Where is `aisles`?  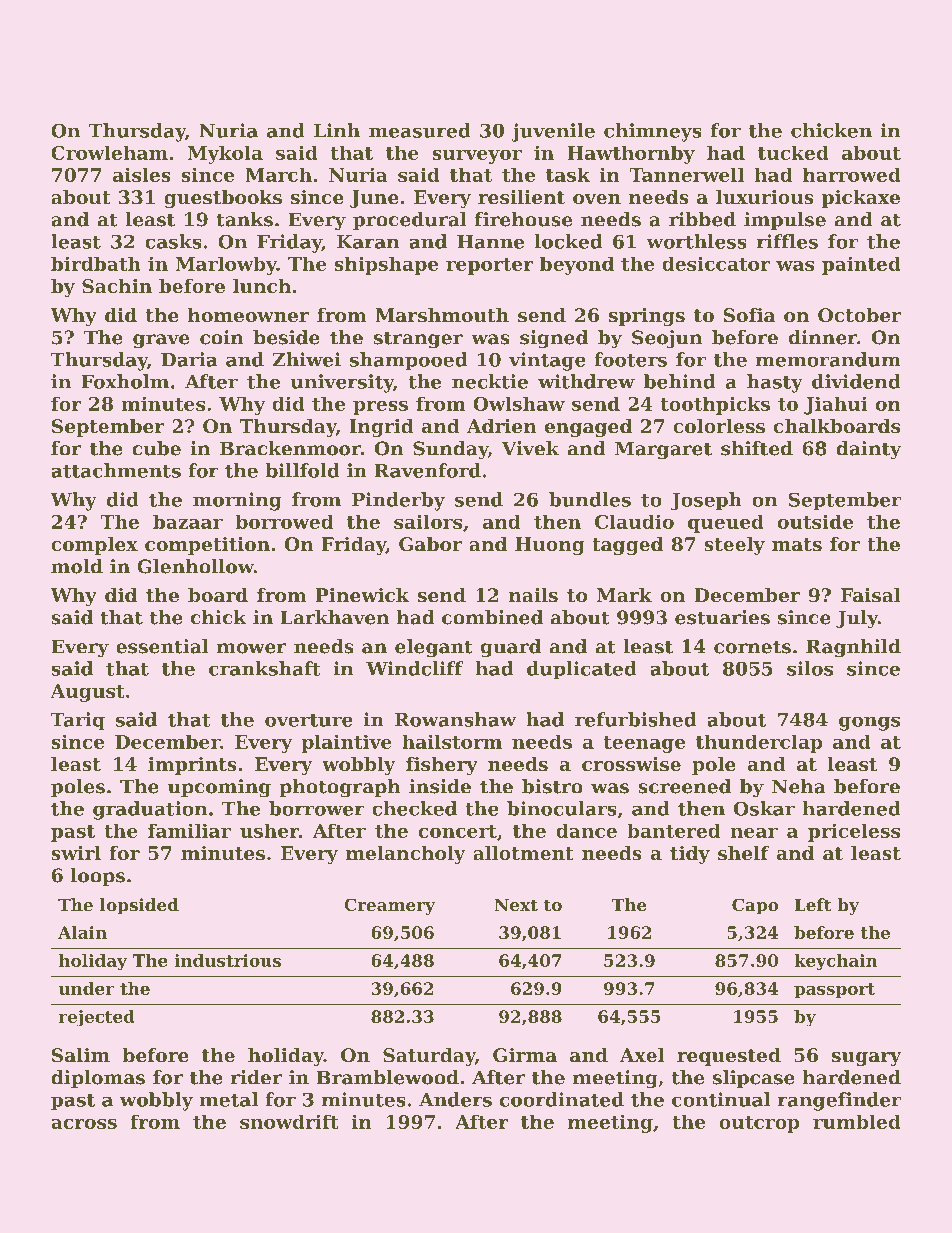
aisles is located at coordinates (142, 174).
